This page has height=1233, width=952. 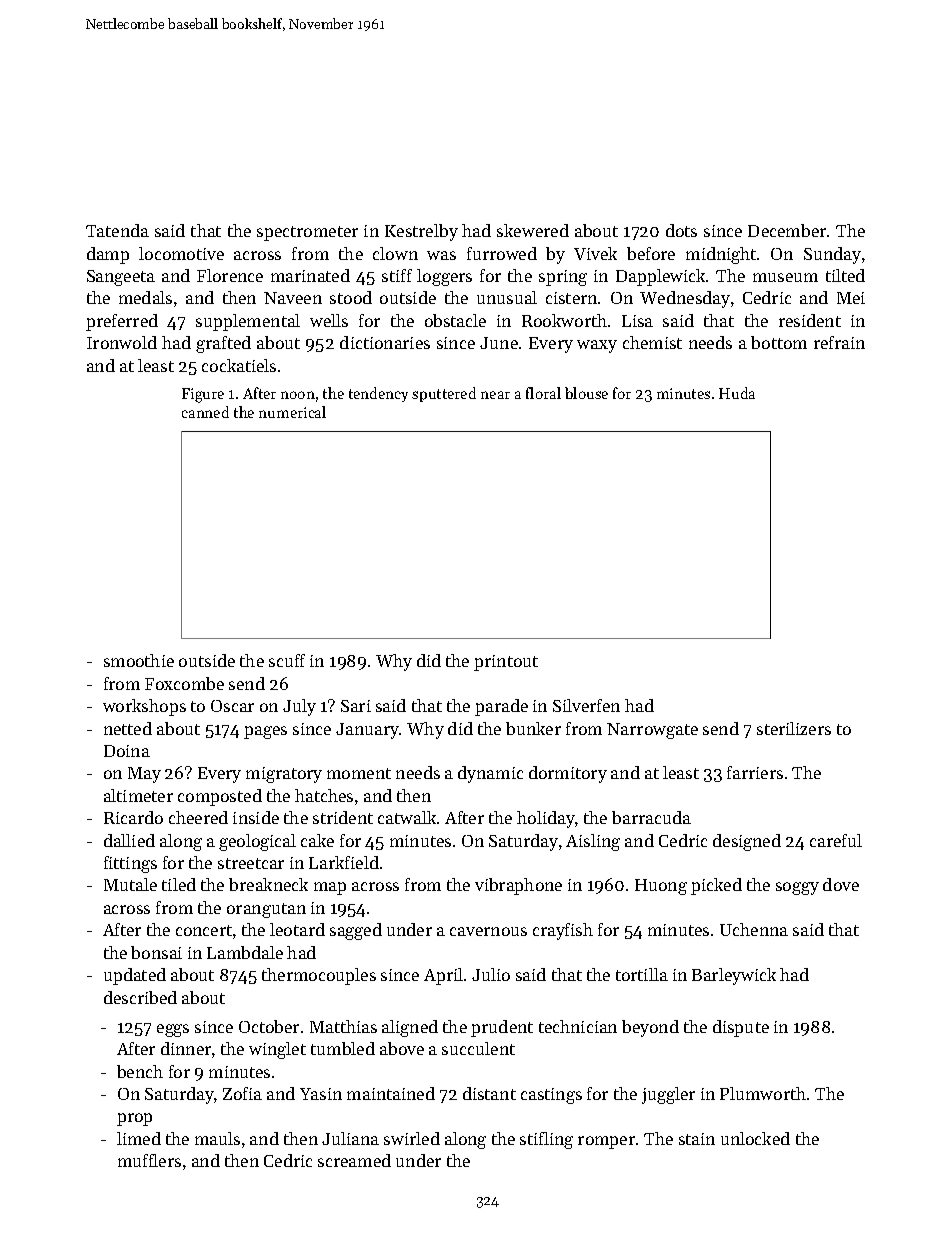 I want to click on December, so click(x=787, y=230).
